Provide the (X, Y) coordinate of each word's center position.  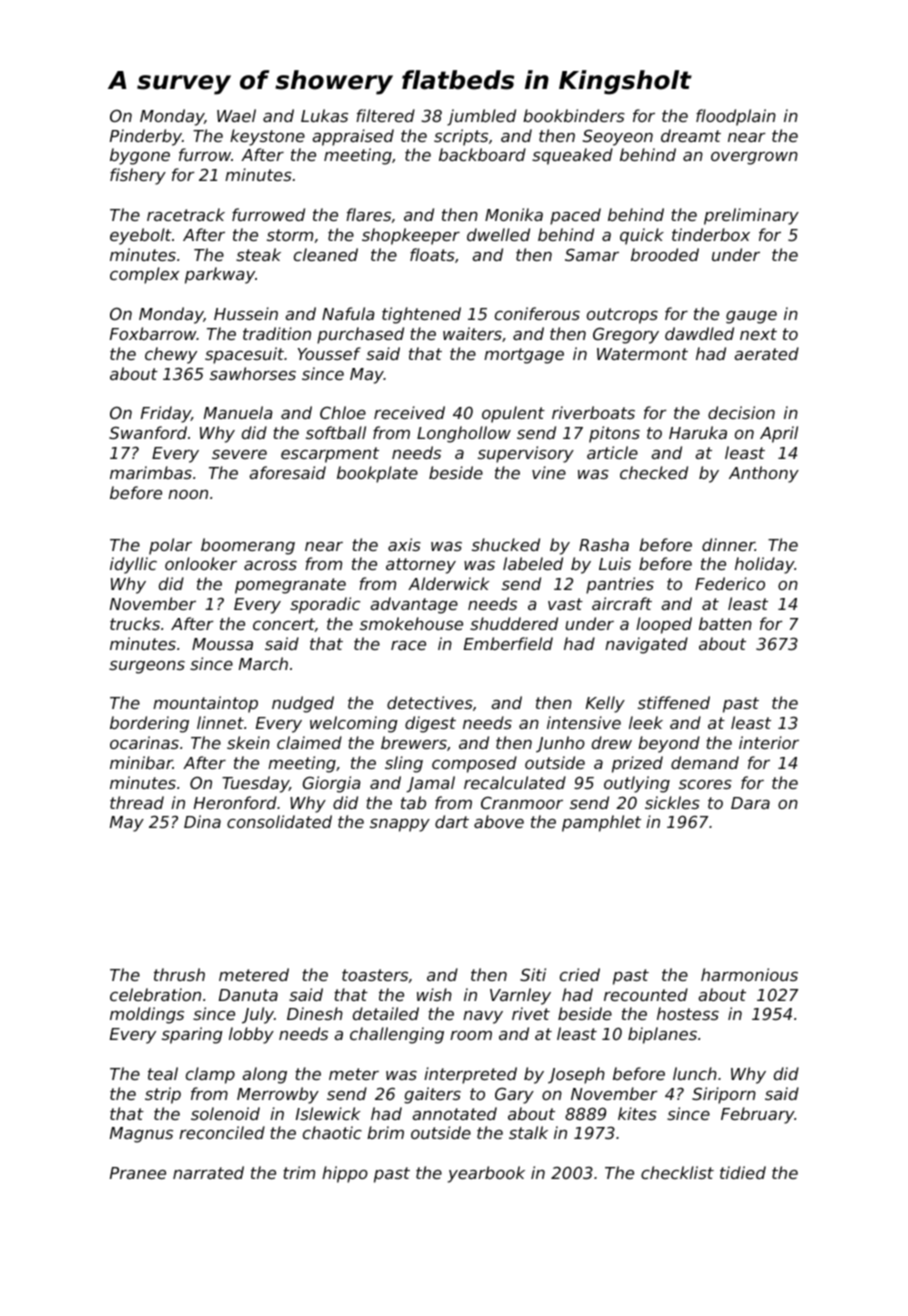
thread (137, 802)
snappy (400, 825)
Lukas (324, 115)
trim (299, 1172)
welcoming (354, 724)
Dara (750, 803)
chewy (171, 355)
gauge (751, 317)
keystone (267, 137)
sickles (672, 802)
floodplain (736, 117)
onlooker (201, 563)
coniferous (537, 313)
